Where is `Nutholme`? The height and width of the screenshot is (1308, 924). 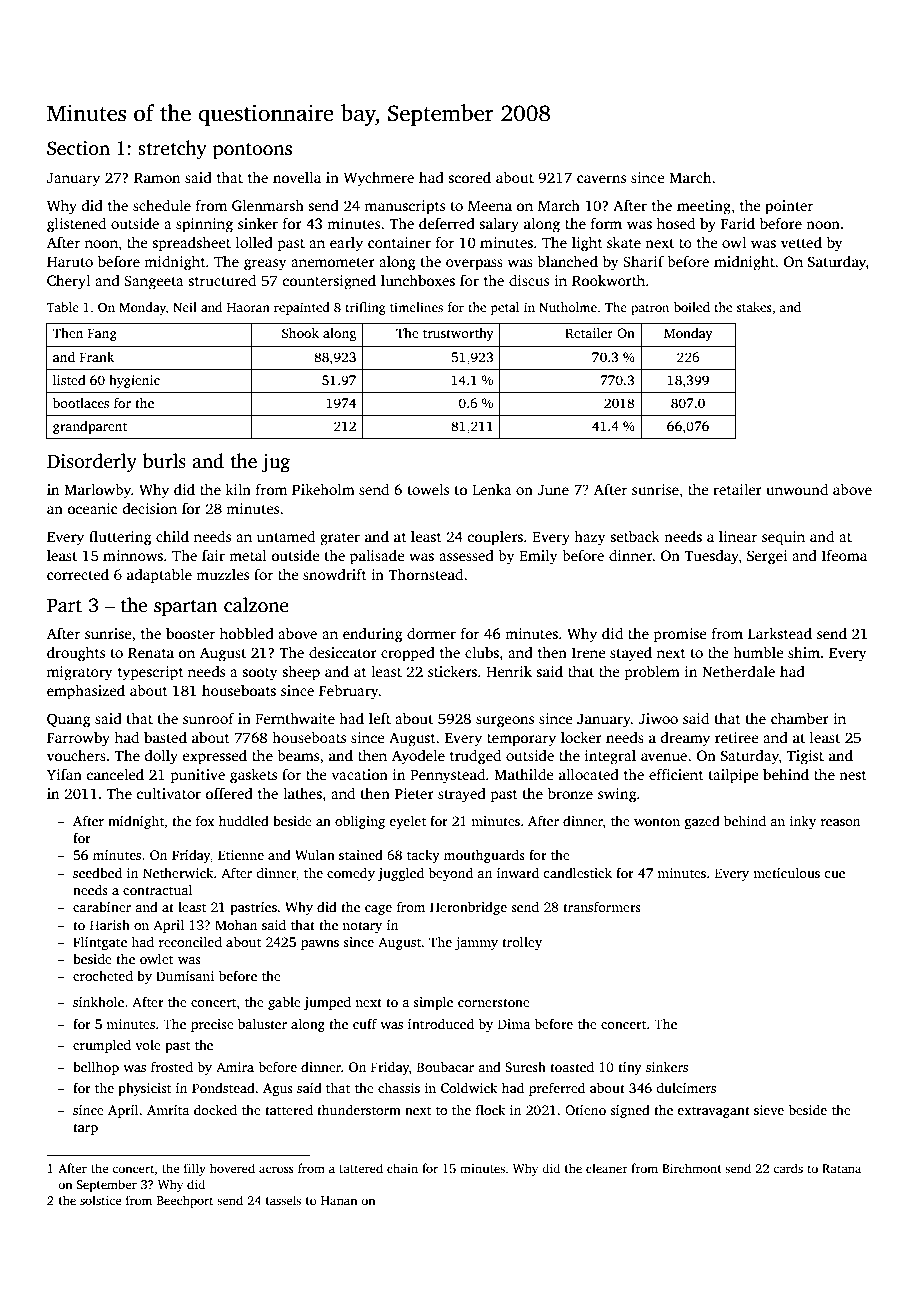 Nutholme is located at coordinates (568, 307).
